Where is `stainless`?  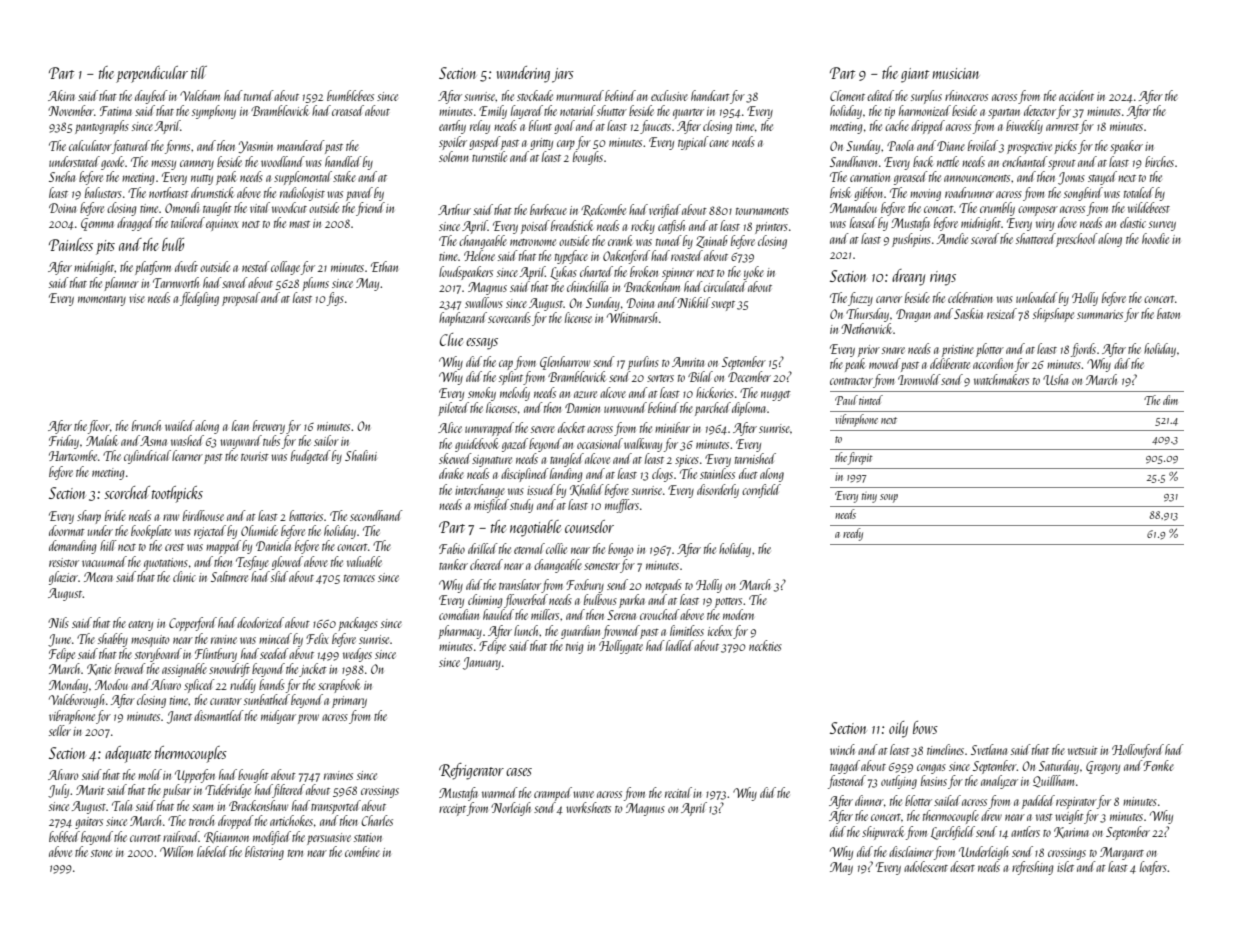 stainless is located at coordinates (717, 473).
